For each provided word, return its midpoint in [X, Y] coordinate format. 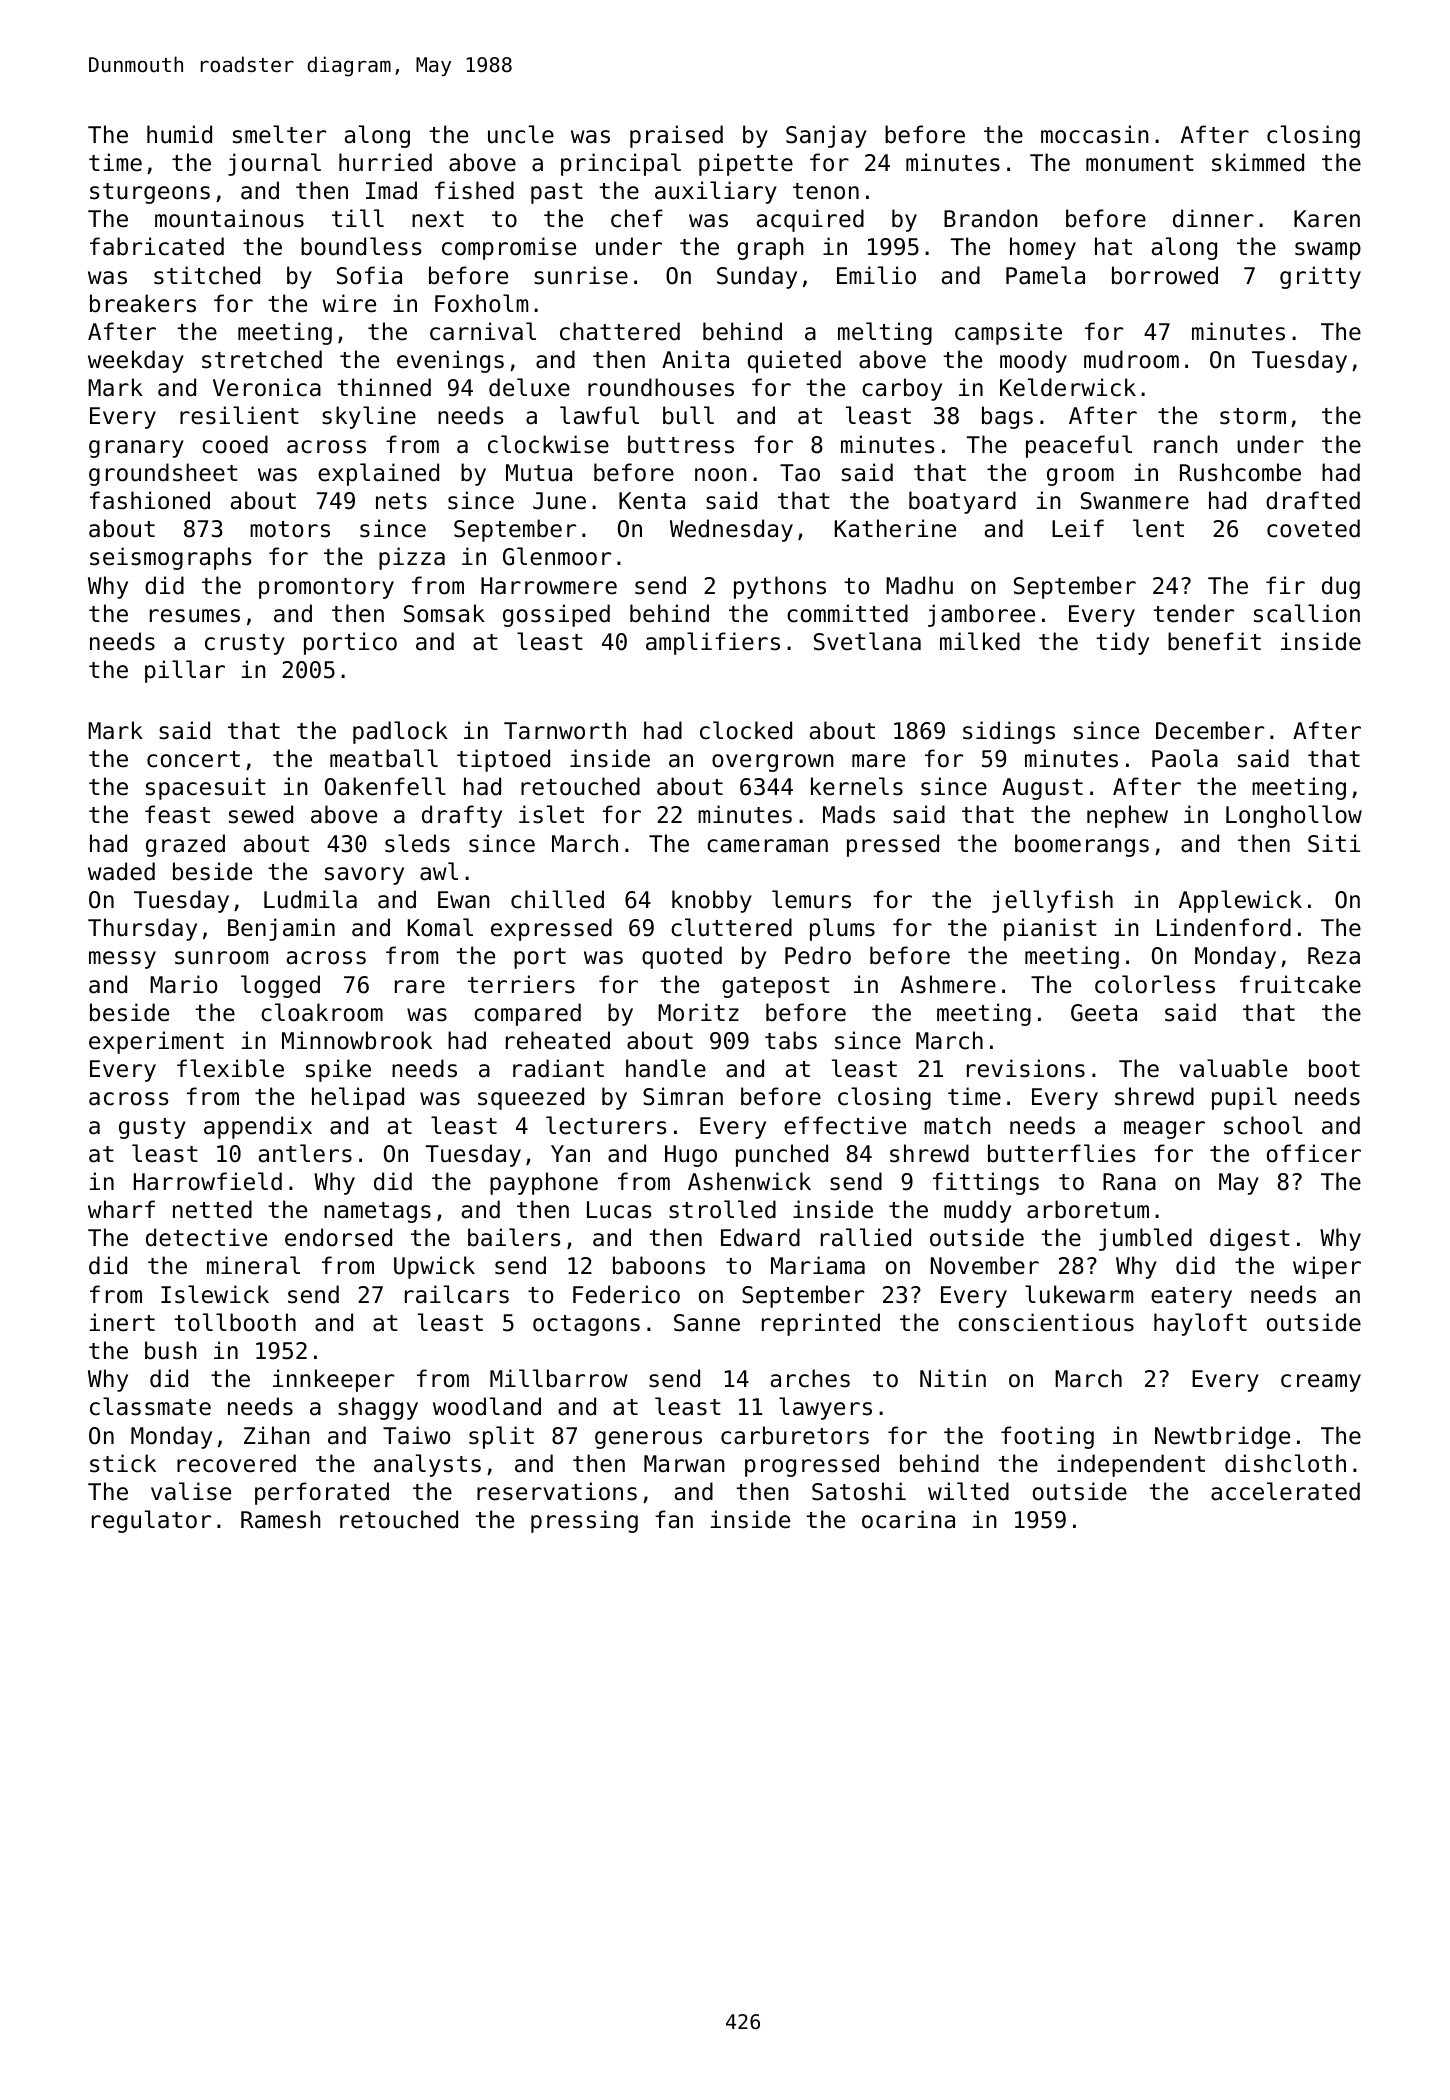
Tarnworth [565, 730]
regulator [151, 1521]
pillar [185, 671]
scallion [1307, 613]
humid [179, 134]
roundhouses [661, 387]
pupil [1244, 1098]
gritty [1320, 277]
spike [338, 1070]
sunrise [581, 275]
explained [378, 474]
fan [674, 1519]
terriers [521, 984]
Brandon [991, 218]
